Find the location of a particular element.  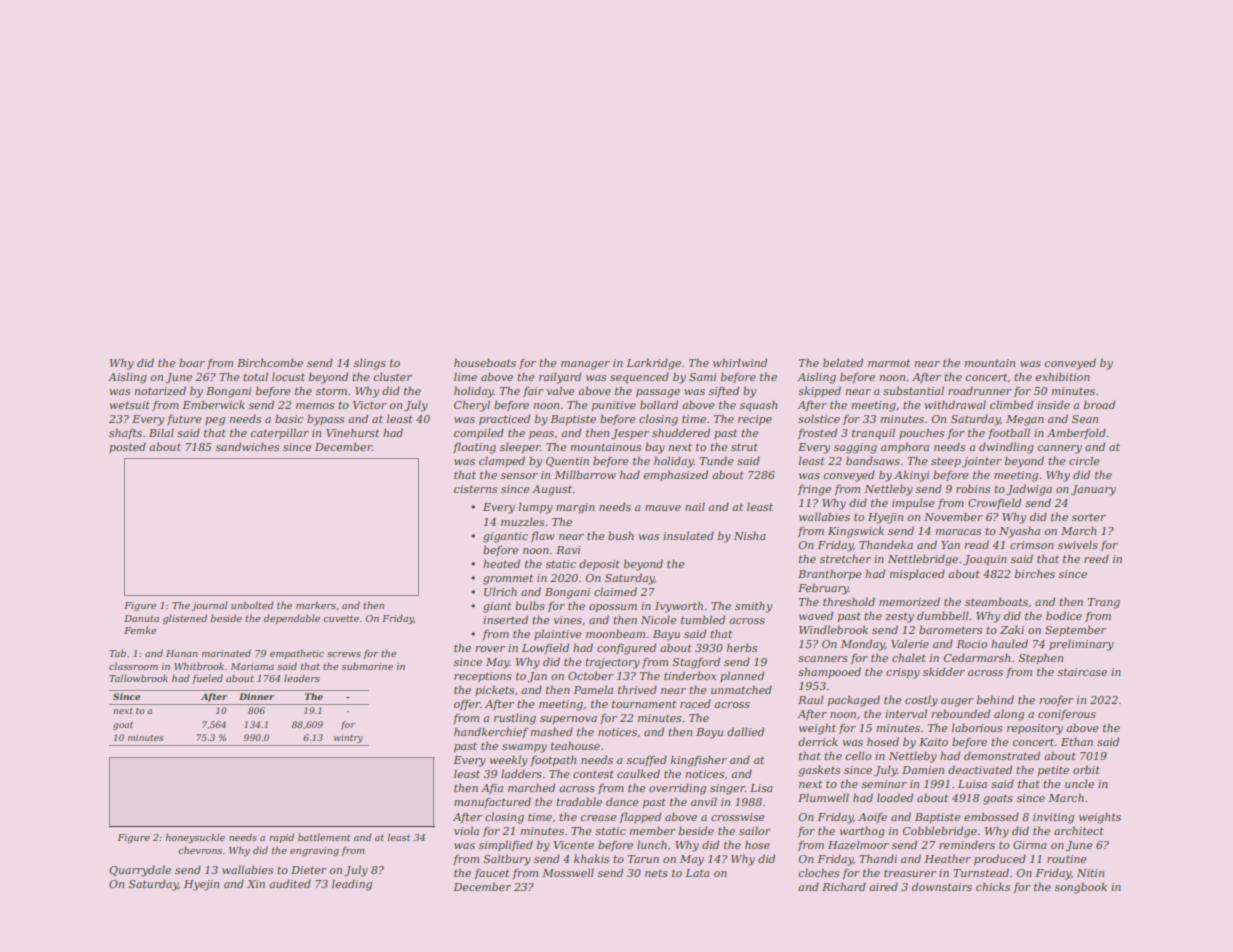

markers is located at coordinates (316, 605).
